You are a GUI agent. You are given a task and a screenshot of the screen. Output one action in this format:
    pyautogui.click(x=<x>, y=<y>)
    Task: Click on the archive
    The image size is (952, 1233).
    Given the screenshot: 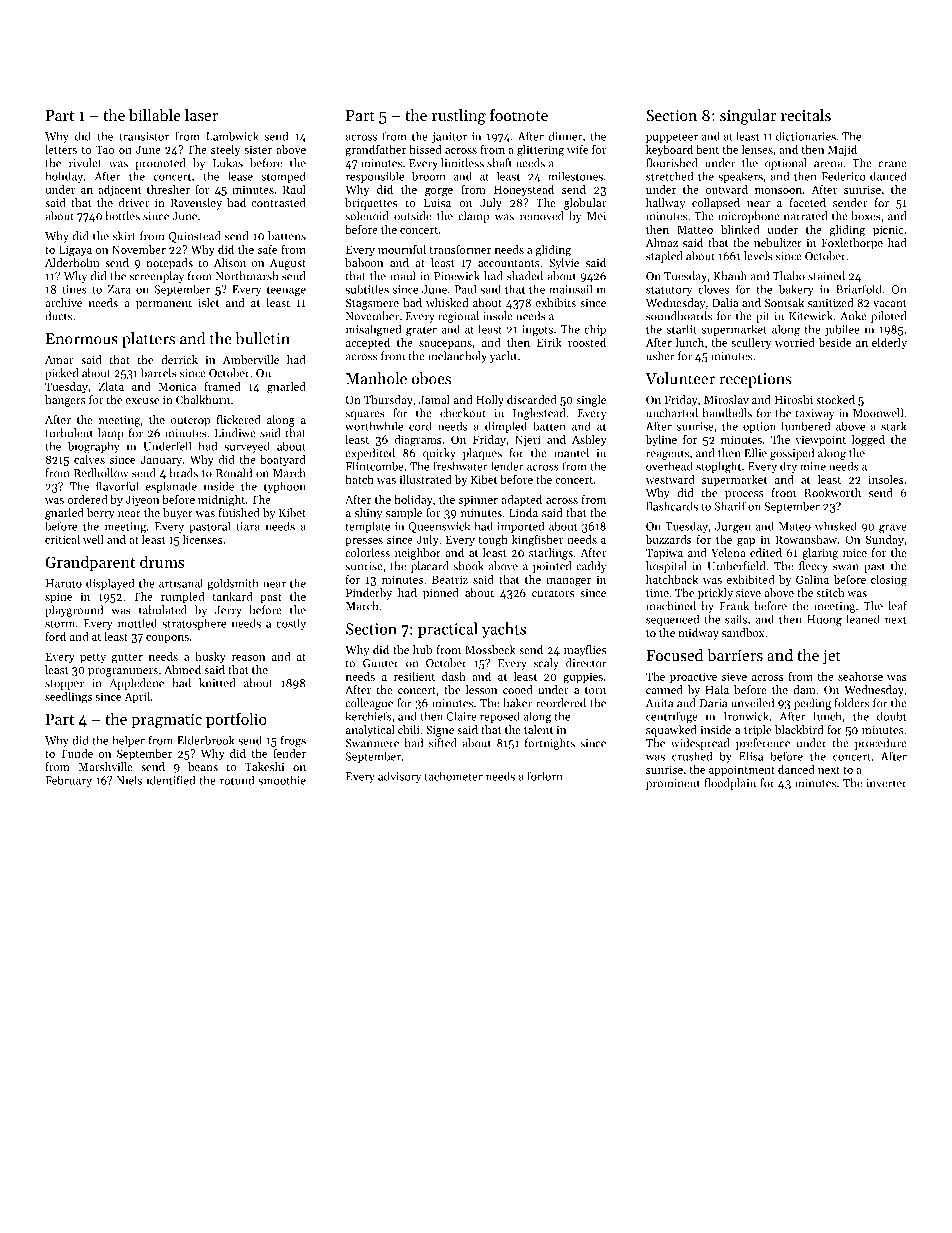 What is the action you would take?
    pyautogui.click(x=63, y=302)
